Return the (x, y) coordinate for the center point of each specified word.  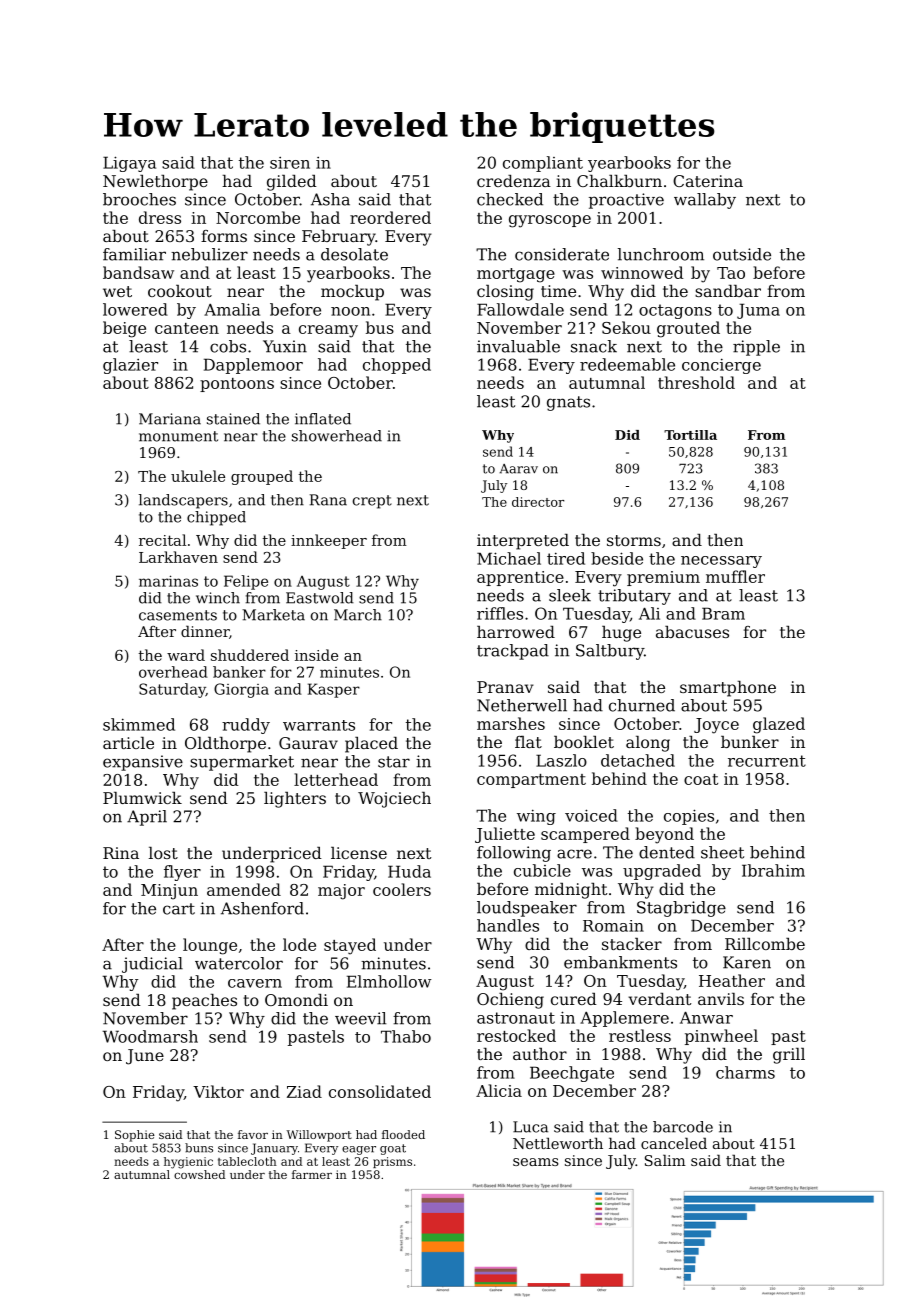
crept (372, 502)
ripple (756, 348)
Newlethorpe (155, 183)
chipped (216, 518)
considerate (562, 254)
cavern (255, 983)
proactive (626, 201)
